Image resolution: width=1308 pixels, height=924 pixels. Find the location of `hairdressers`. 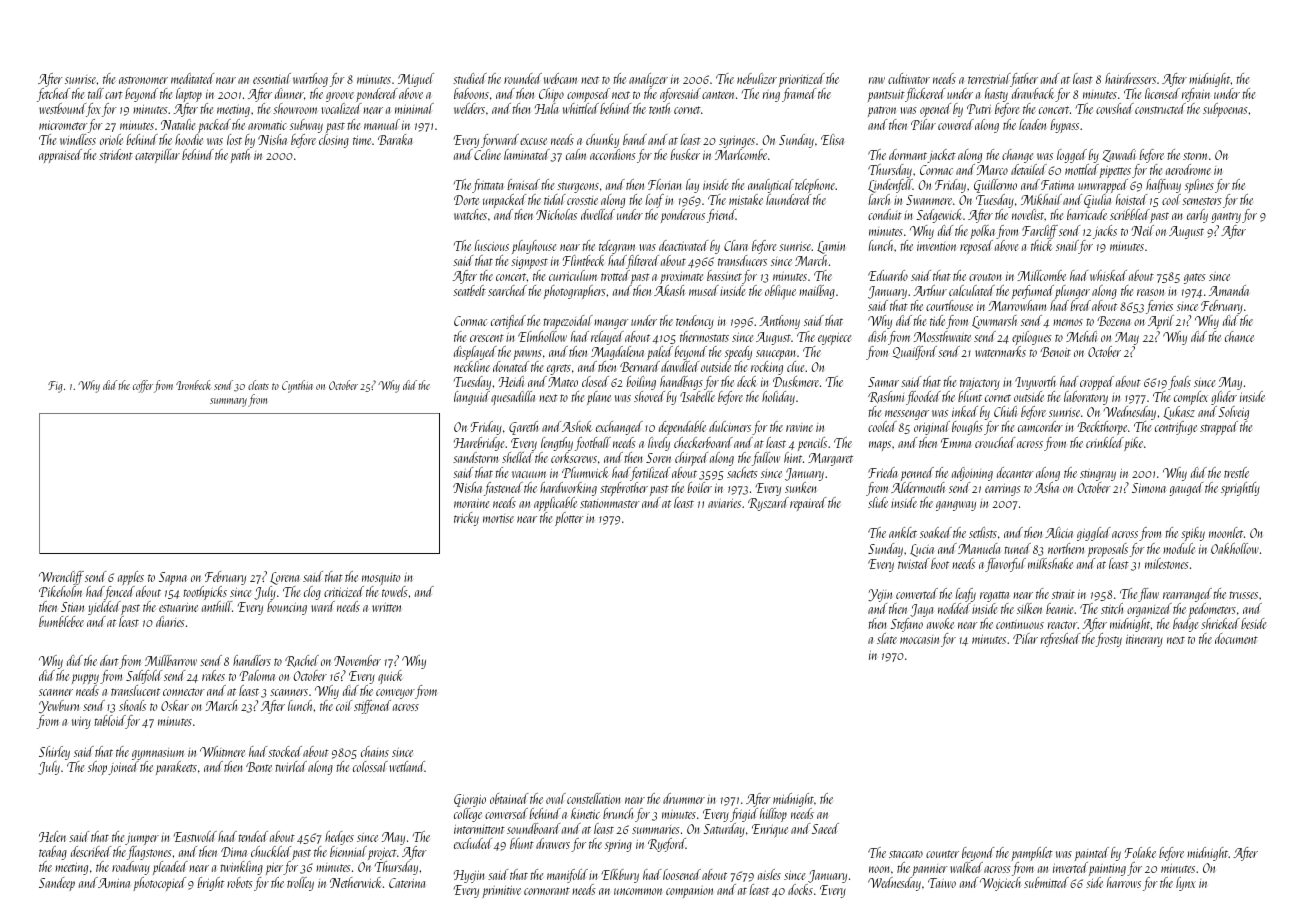

hairdressers is located at coordinates (1130, 78).
